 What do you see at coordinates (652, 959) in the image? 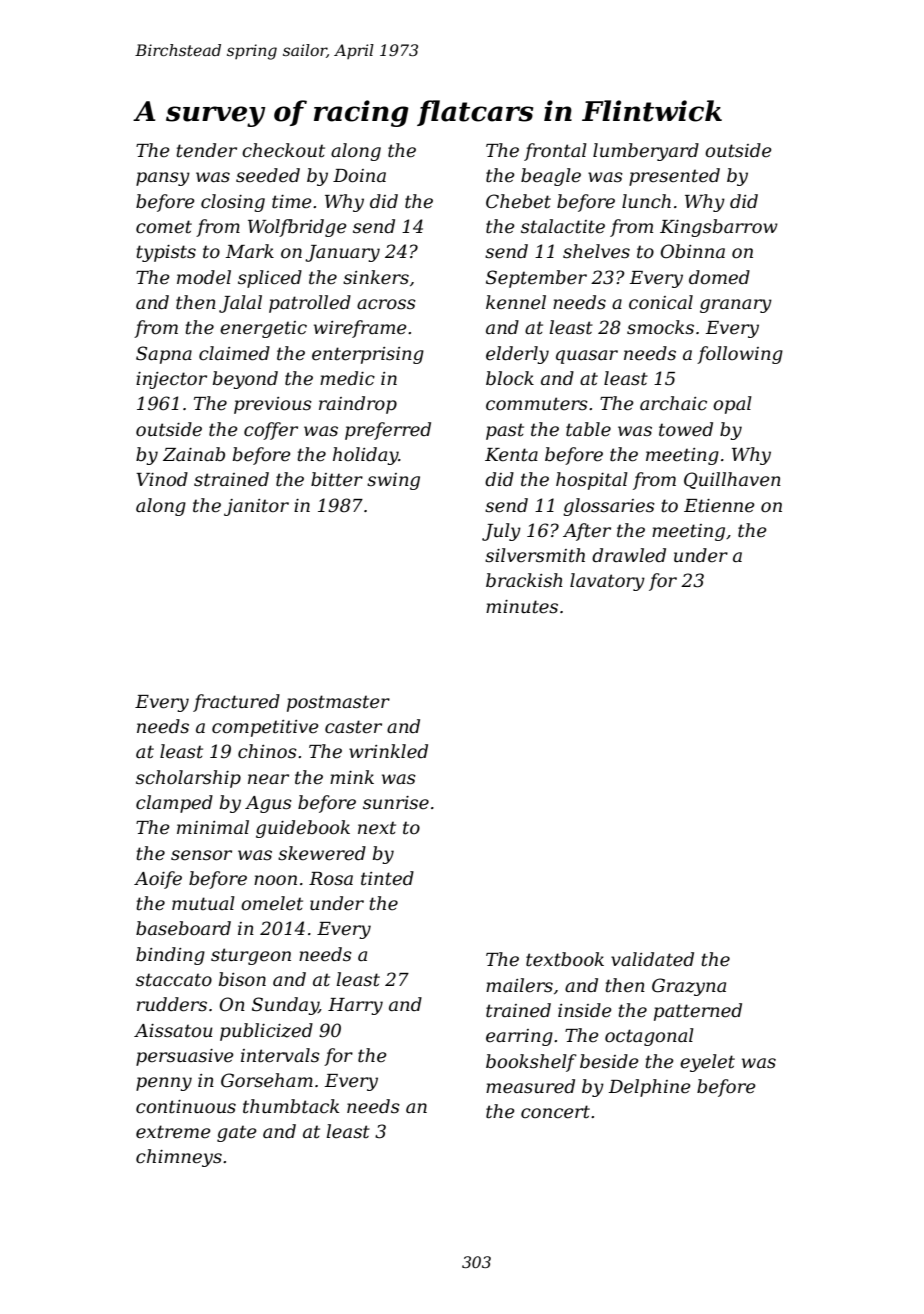
I see `validated` at bounding box center [652, 959].
